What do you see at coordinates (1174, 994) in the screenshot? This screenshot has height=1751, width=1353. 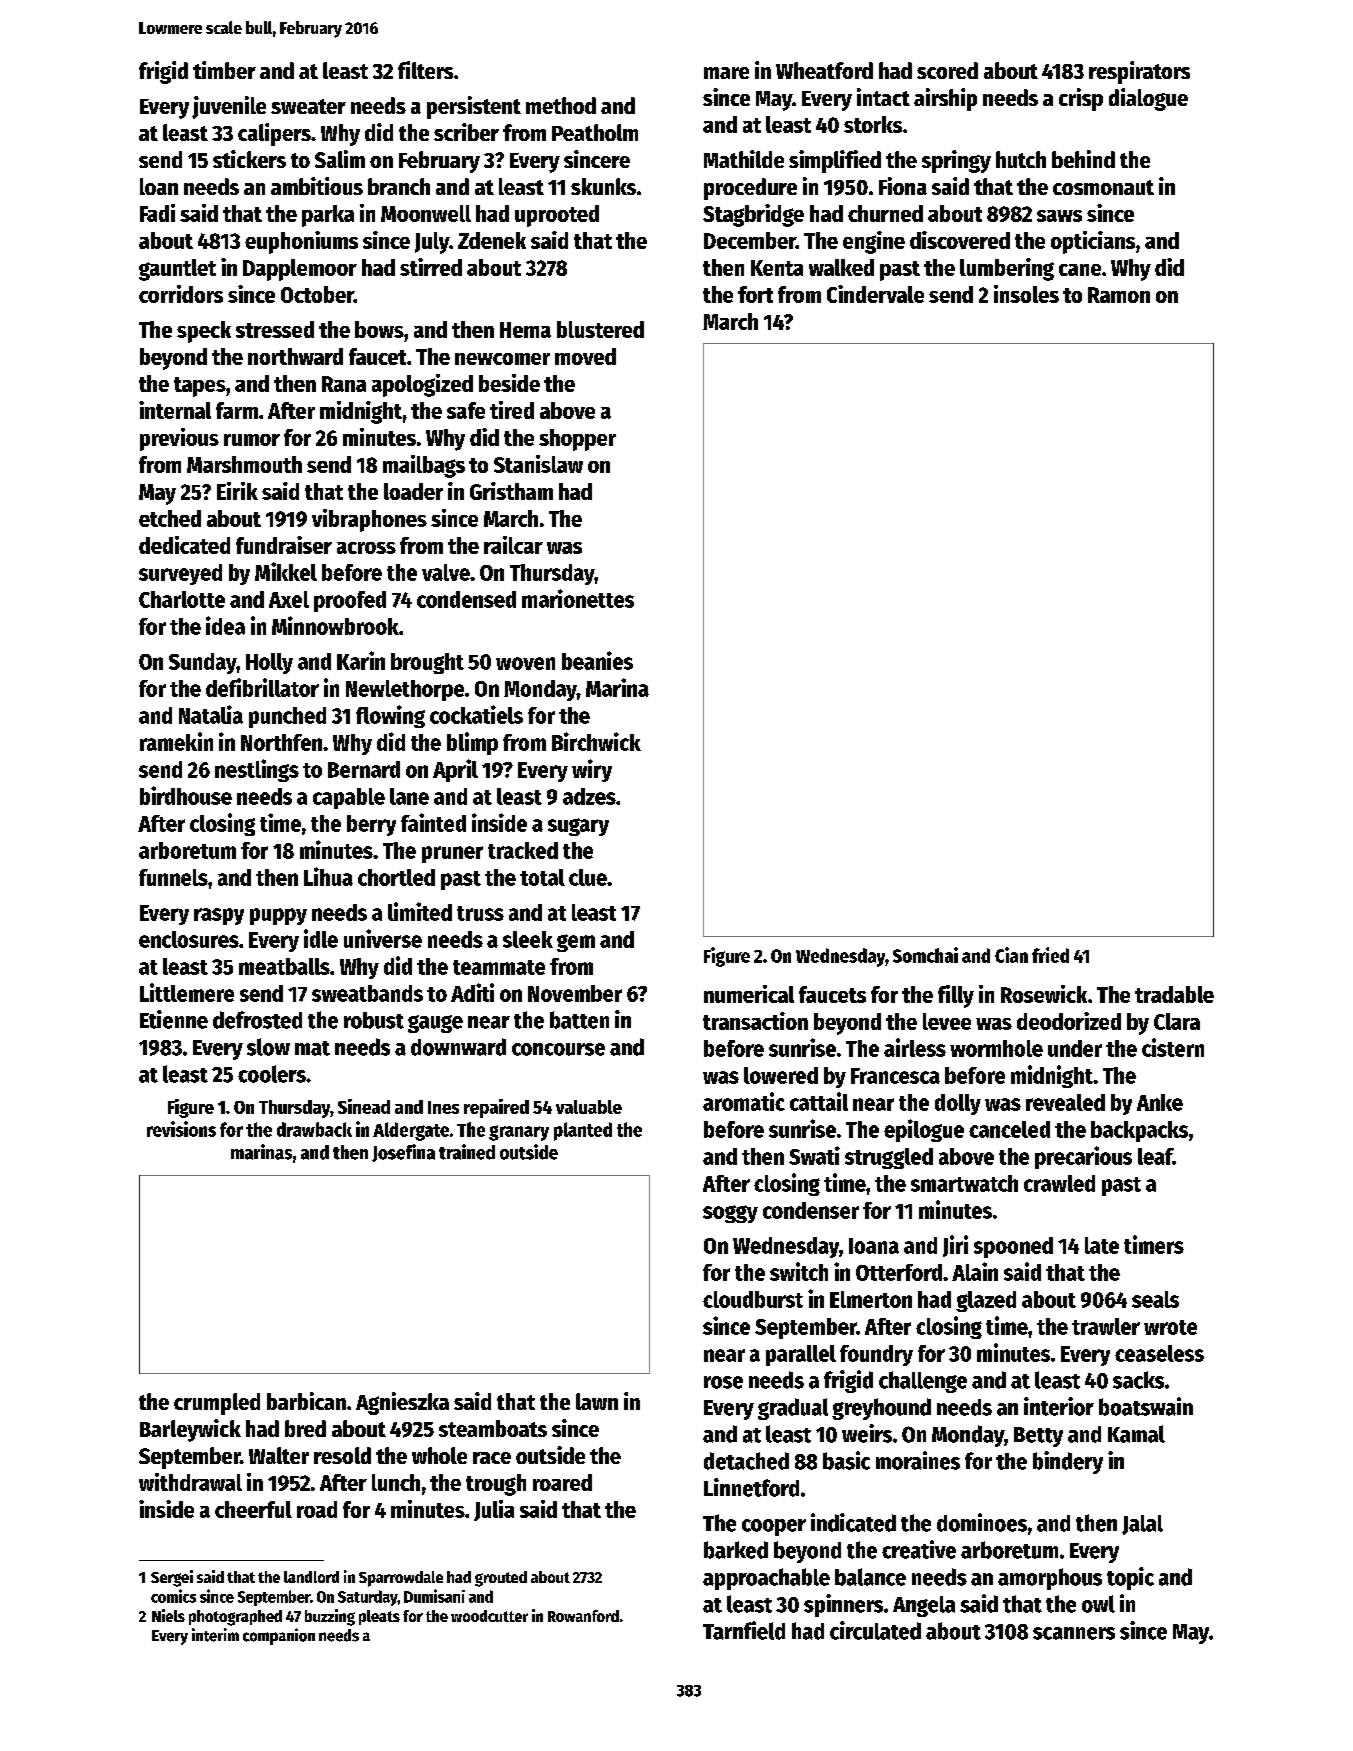 I see `tradable` at bounding box center [1174, 994].
